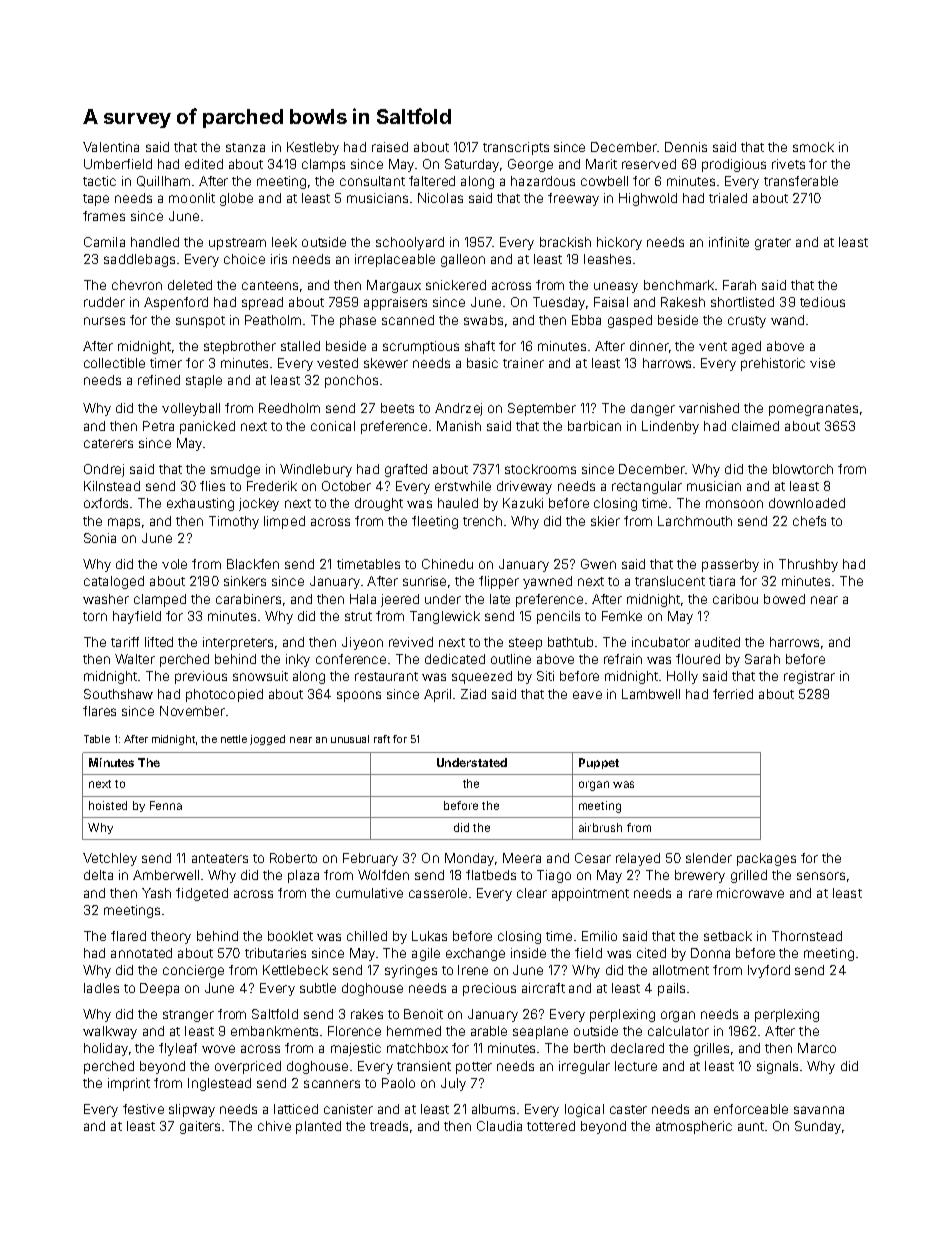 This screenshot has height=1233, width=952. Describe the element at coordinates (694, 1127) in the screenshot. I see `atmospheric` at that location.
